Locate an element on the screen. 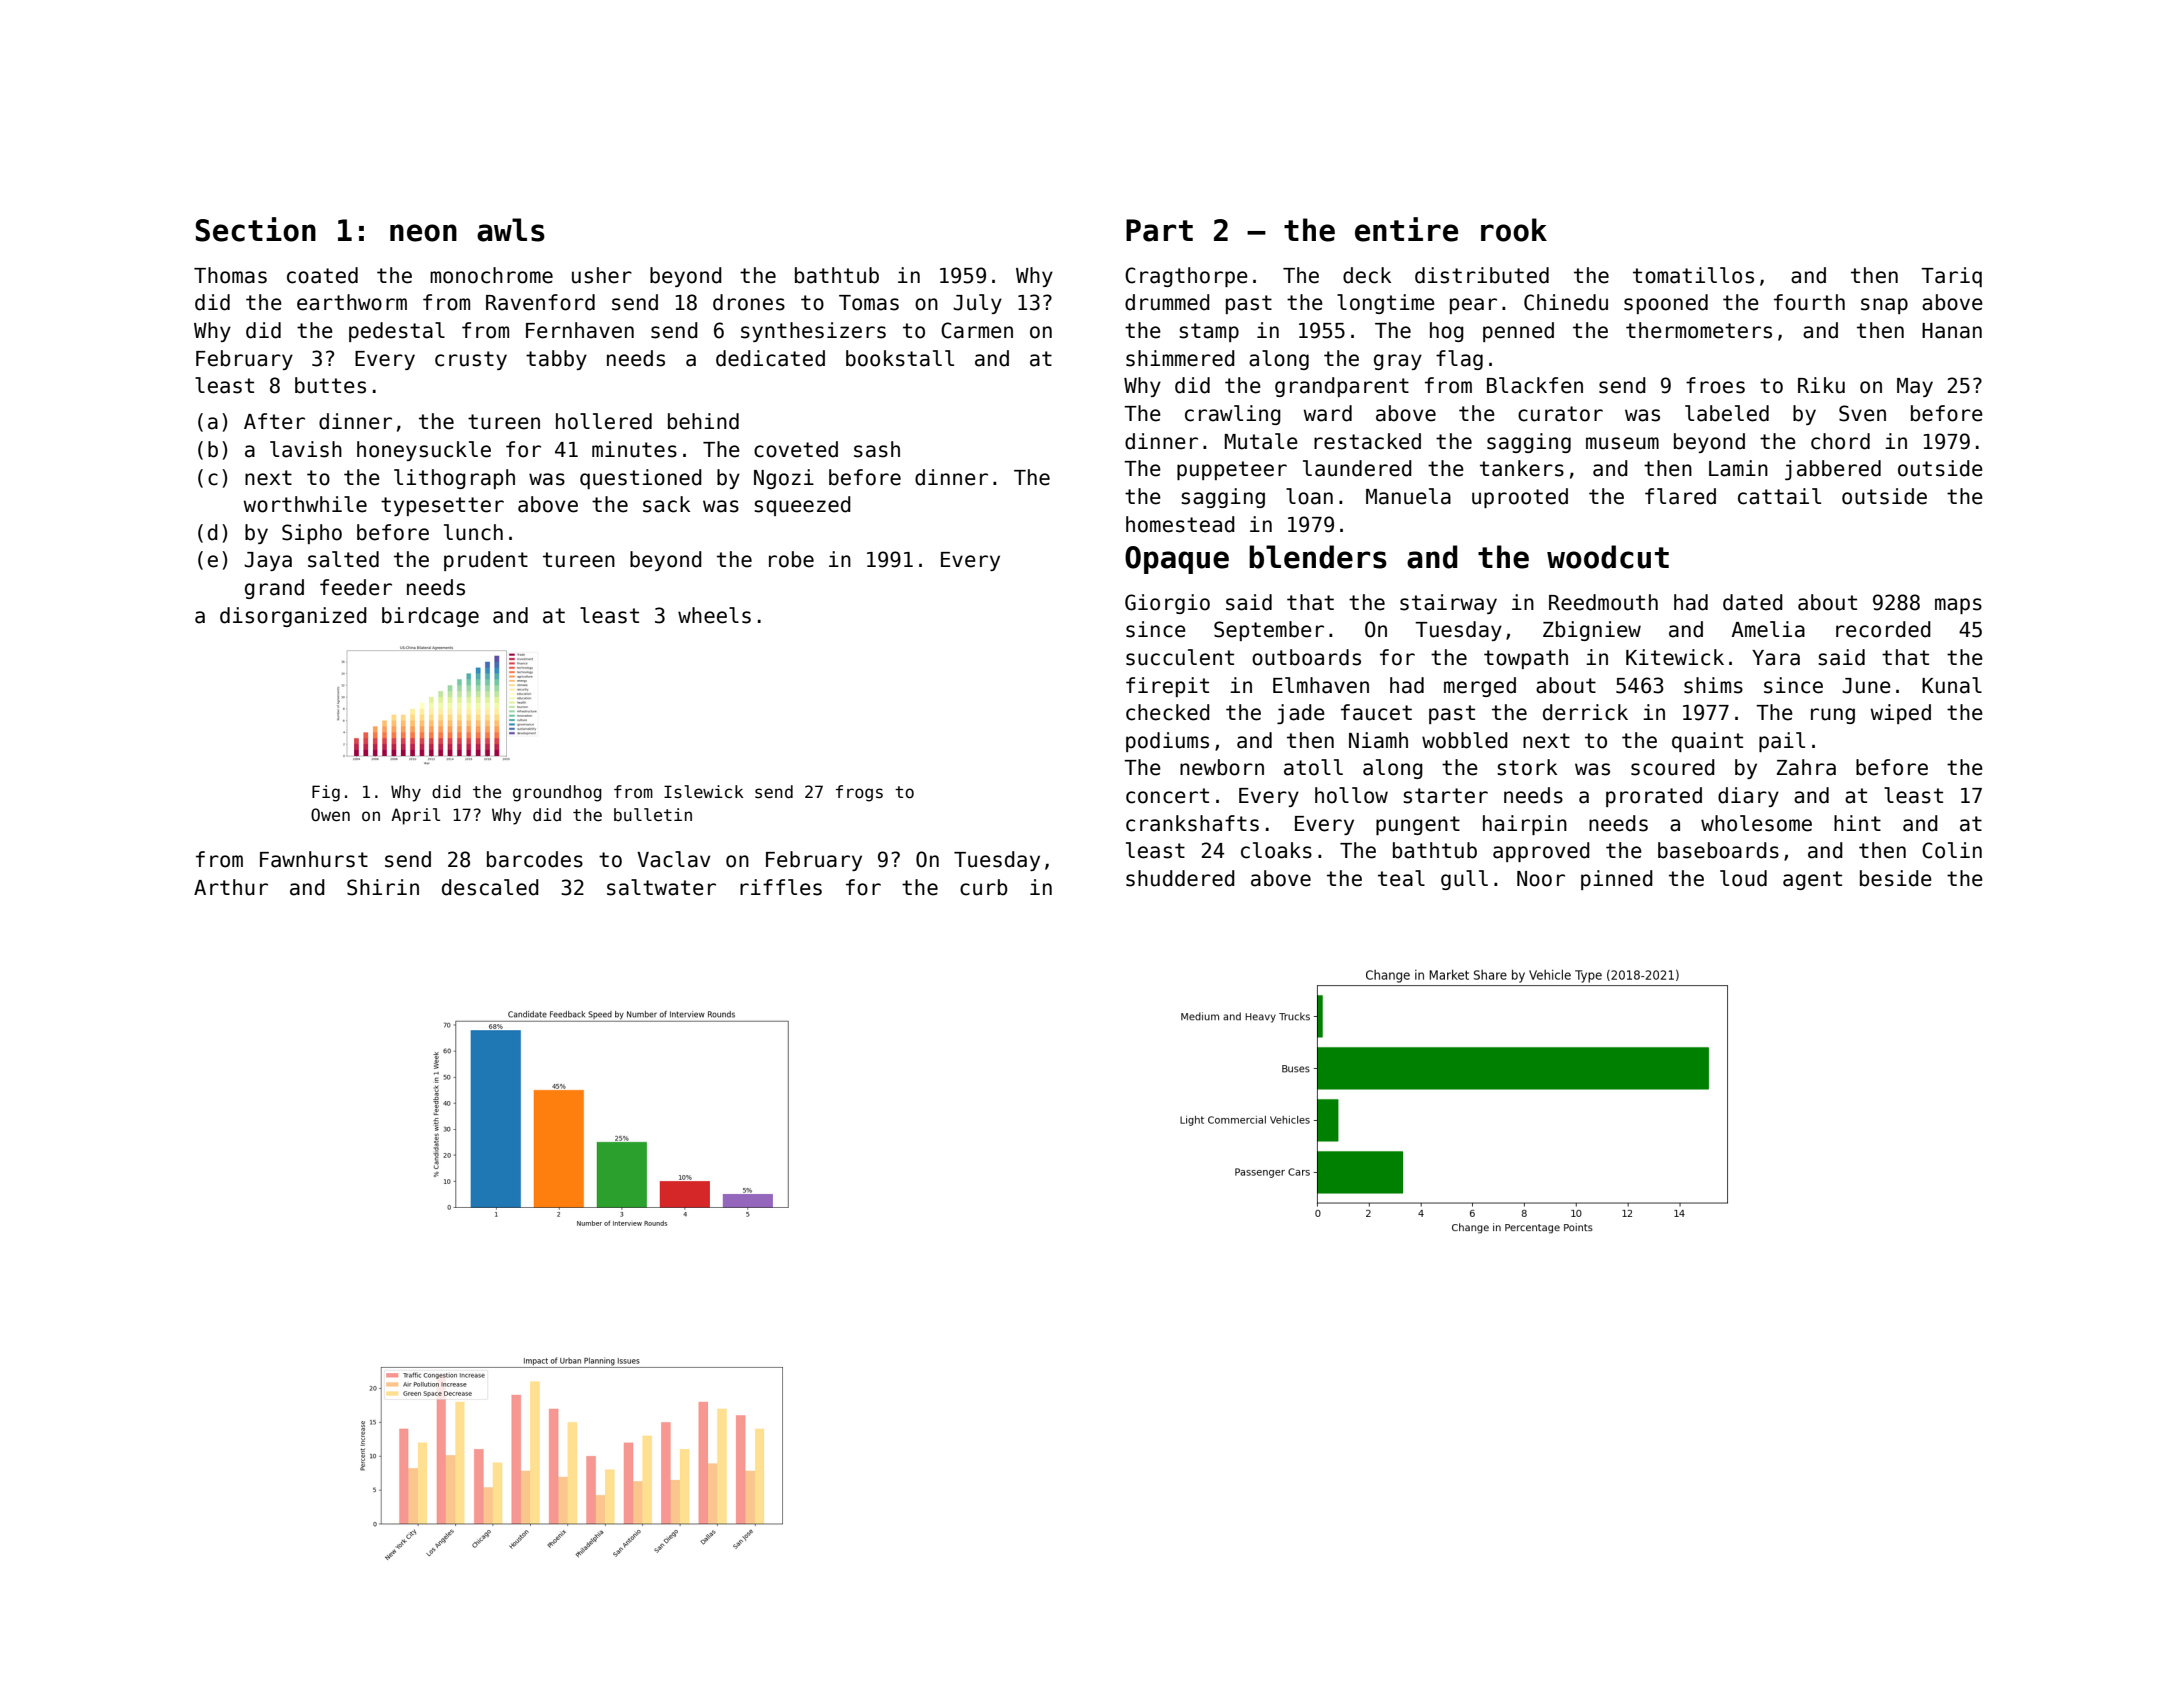 The width and height of the screenshot is (2178, 1683). Fawnhurst is located at coordinates (314, 859).
